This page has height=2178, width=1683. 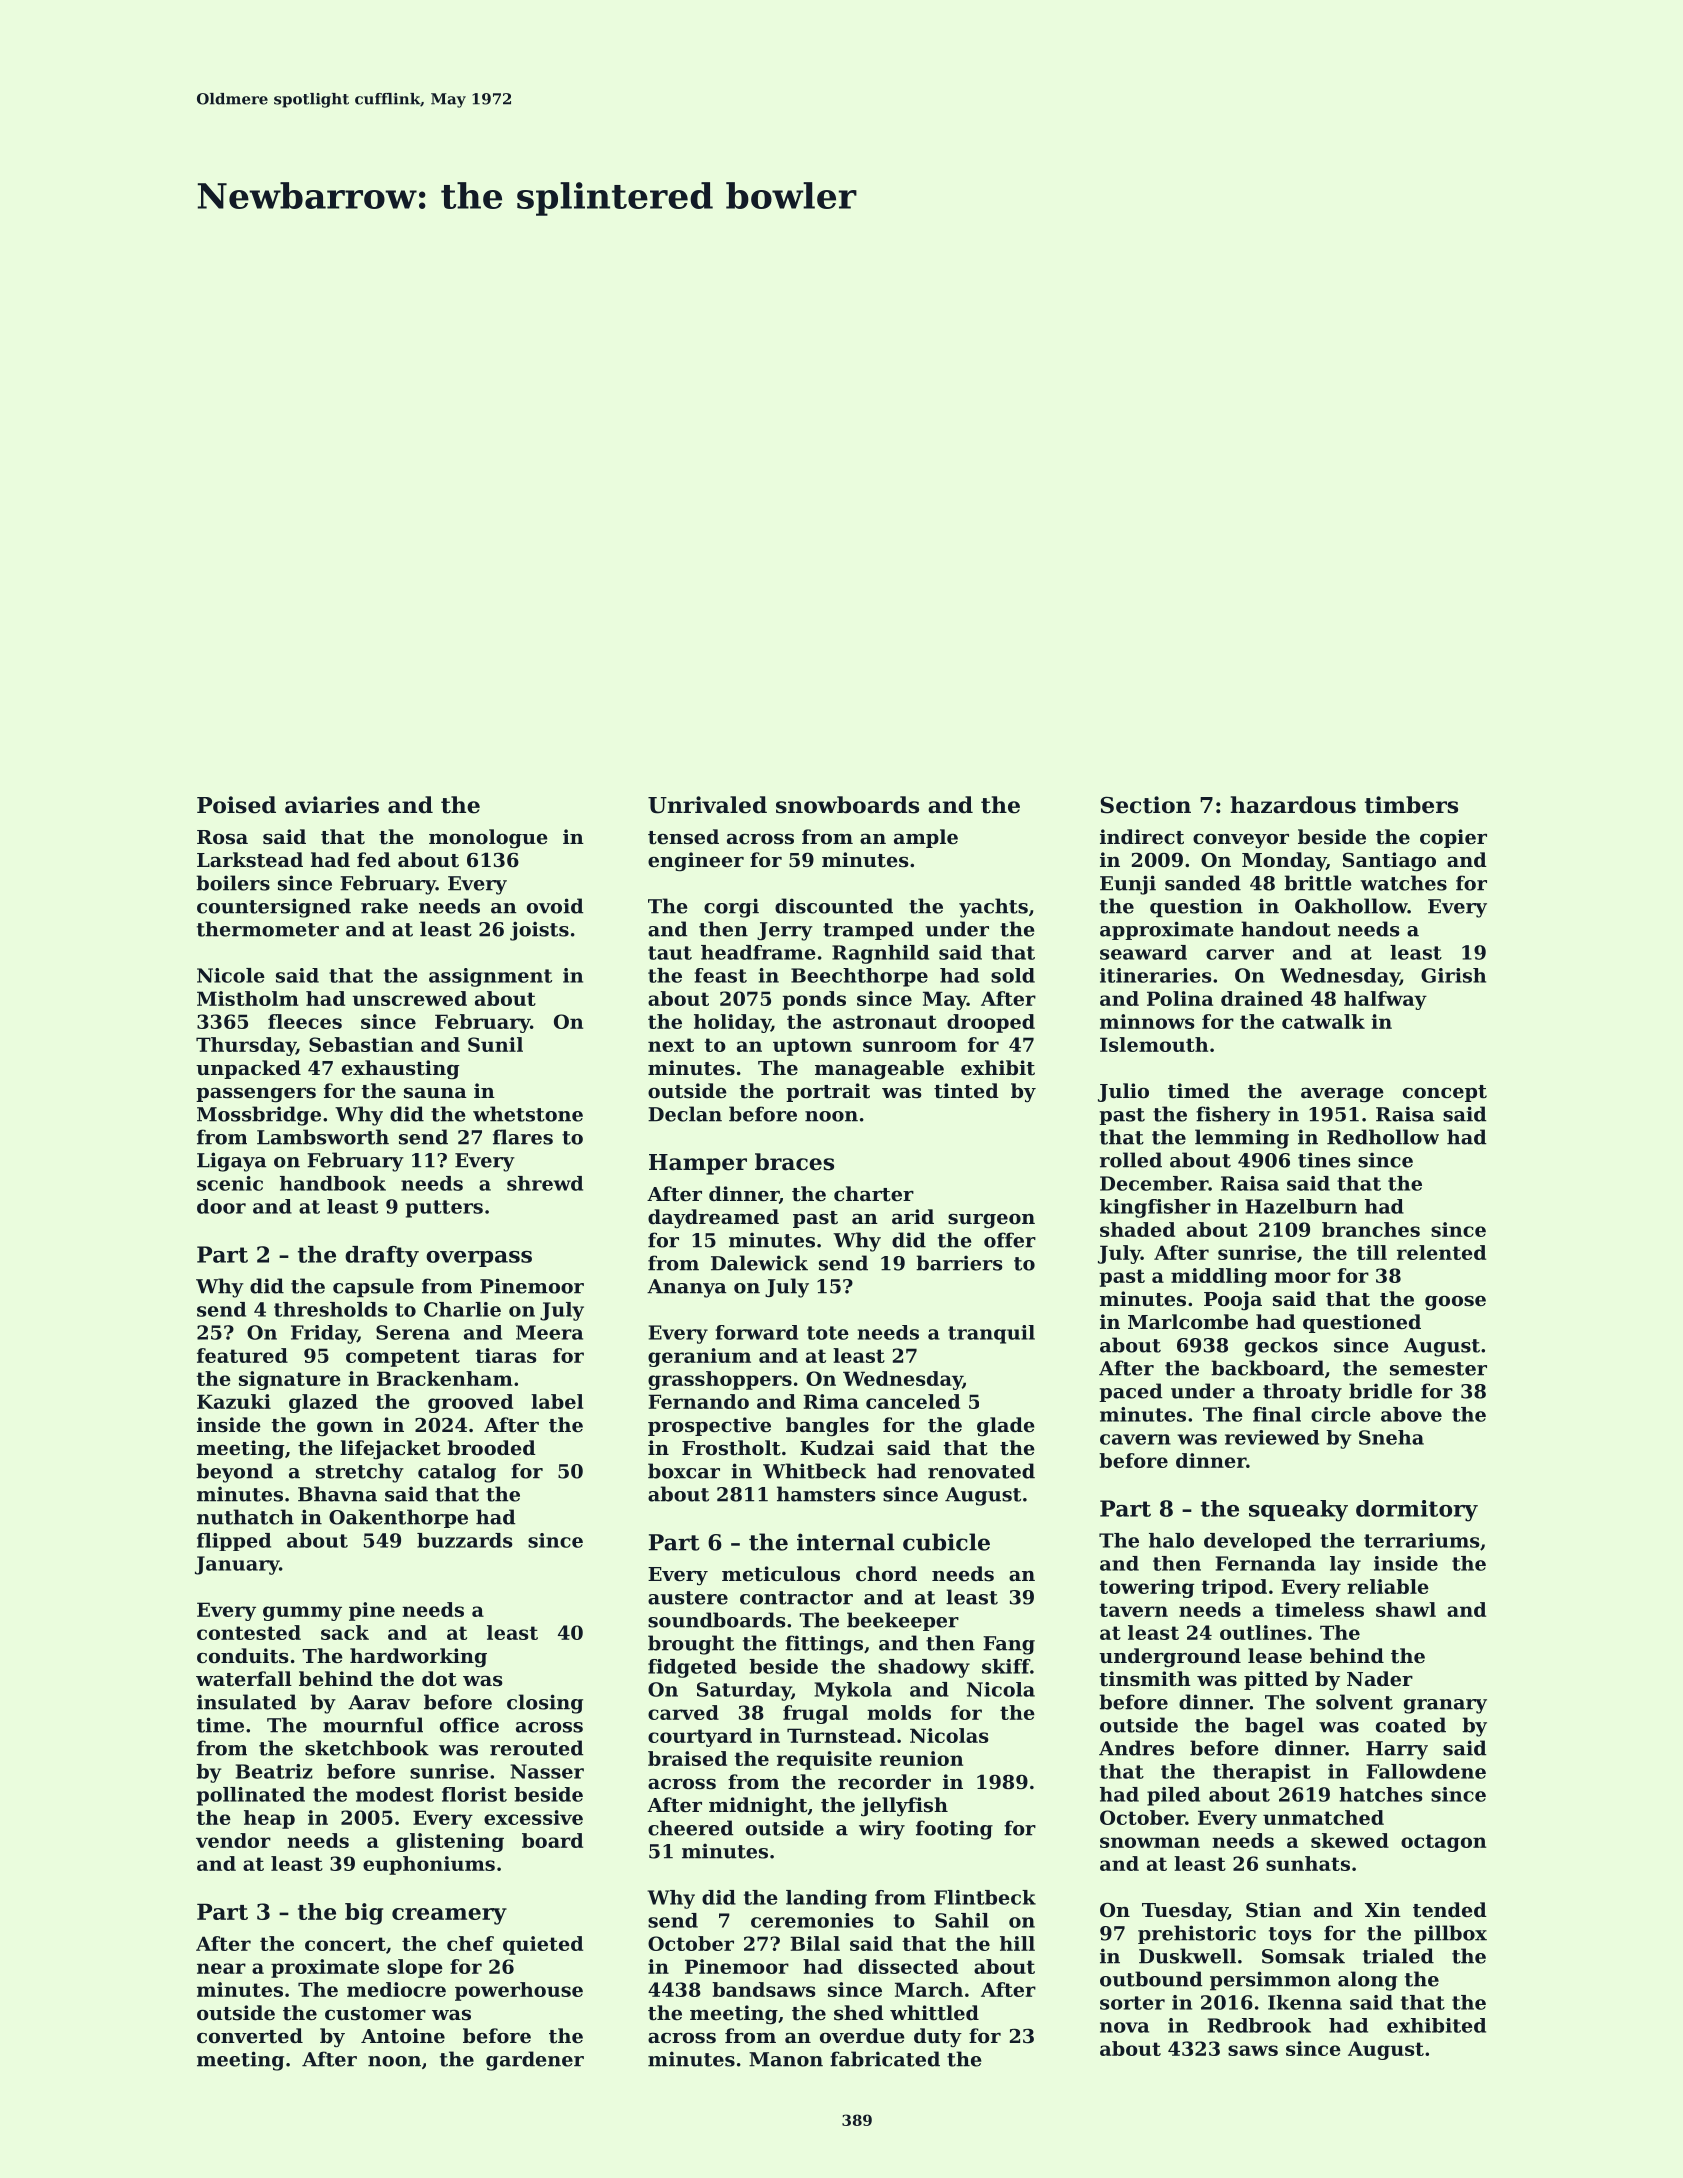 What do you see at coordinates (375, 2013) in the page?
I see `customer` at bounding box center [375, 2013].
